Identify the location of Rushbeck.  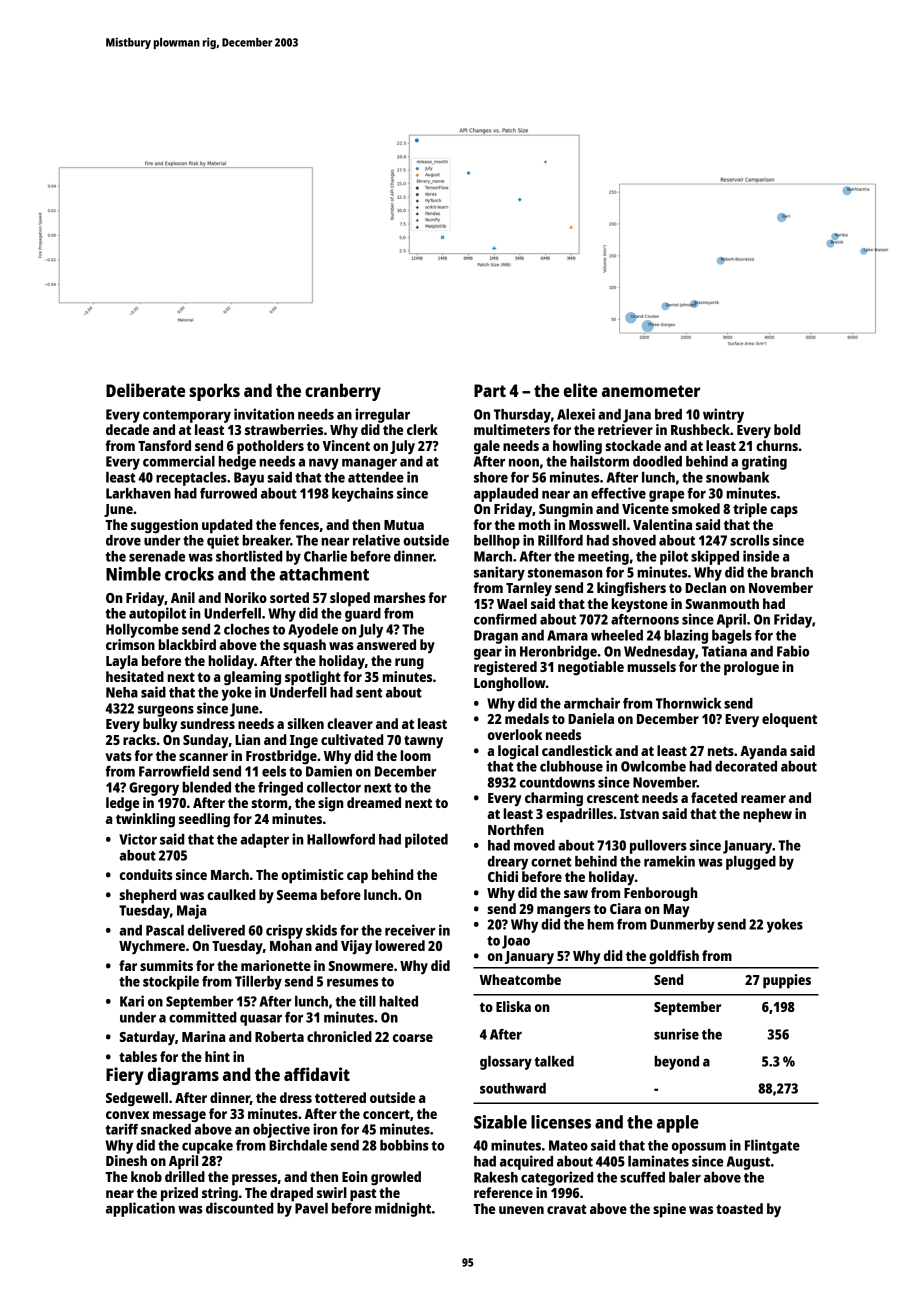
(700, 429).
